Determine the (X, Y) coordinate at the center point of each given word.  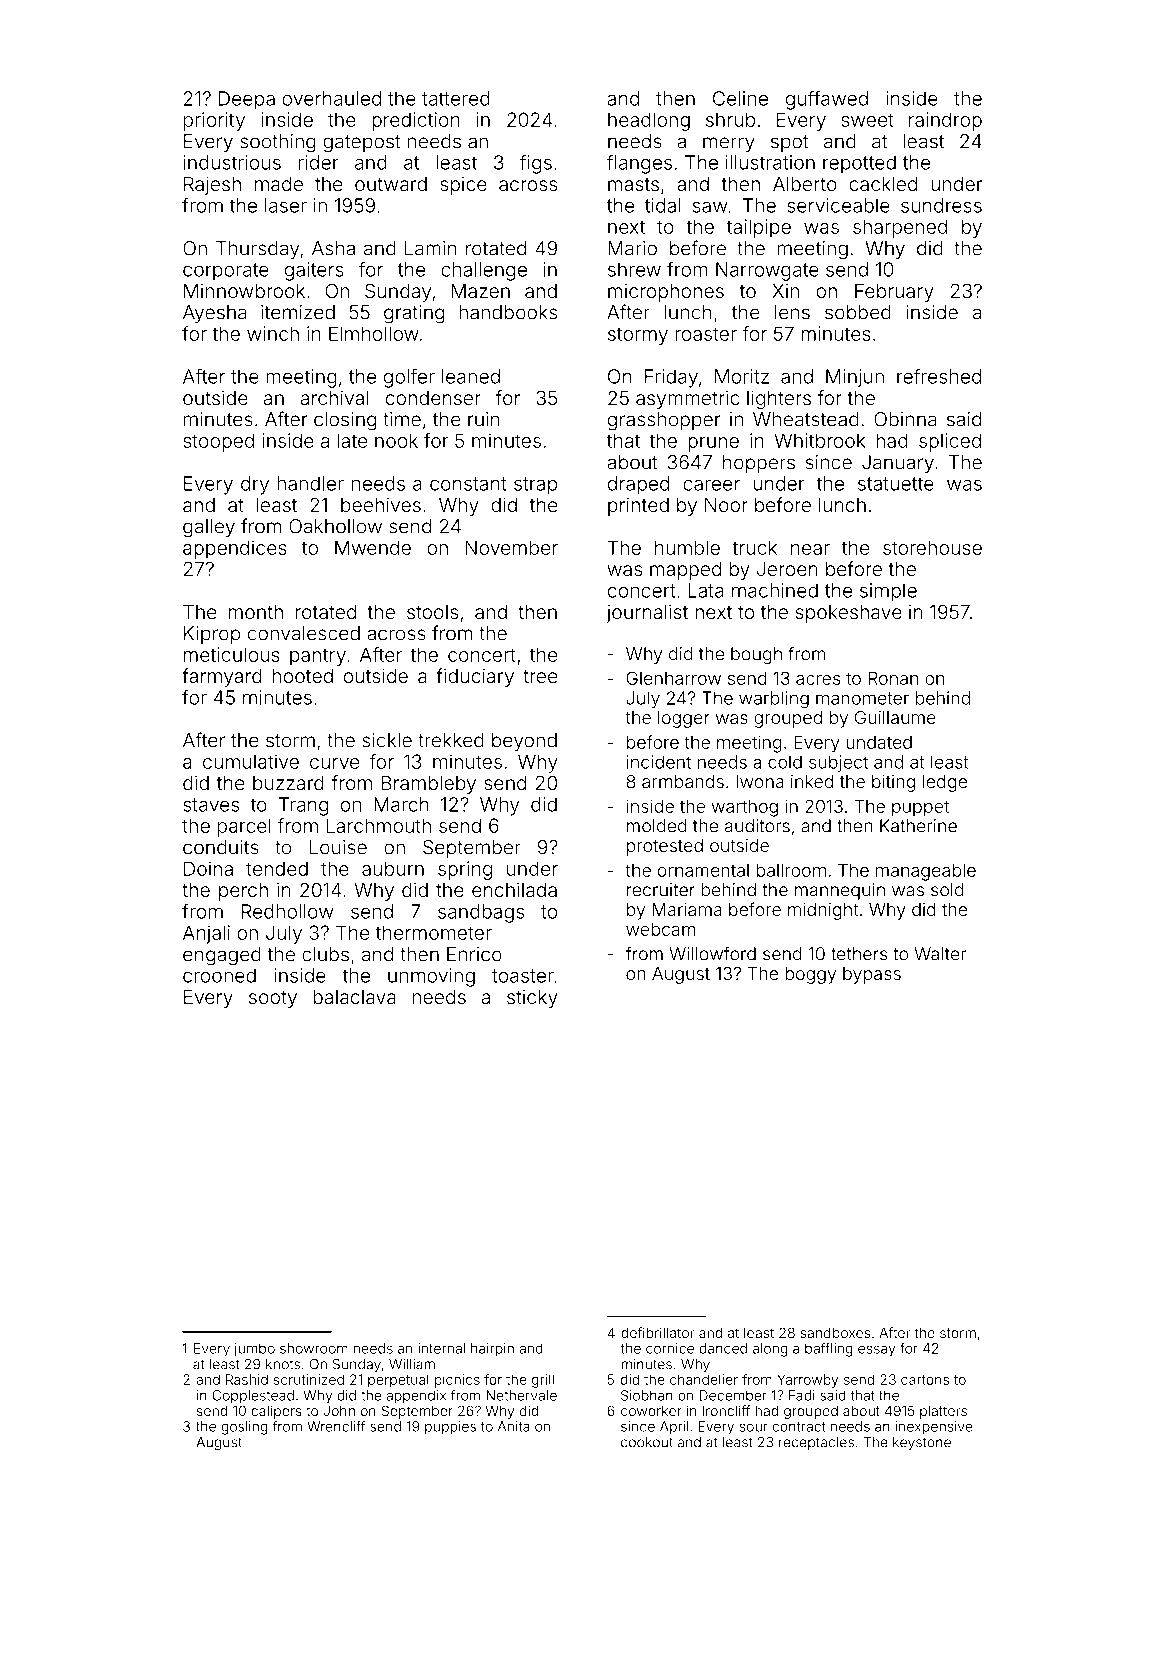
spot (789, 143)
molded (657, 826)
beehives (381, 504)
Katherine (918, 826)
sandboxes (835, 1332)
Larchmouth (378, 825)
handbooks (508, 312)
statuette (896, 484)
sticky (532, 999)
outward (391, 184)
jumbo (254, 1350)
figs (536, 164)
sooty (273, 999)
